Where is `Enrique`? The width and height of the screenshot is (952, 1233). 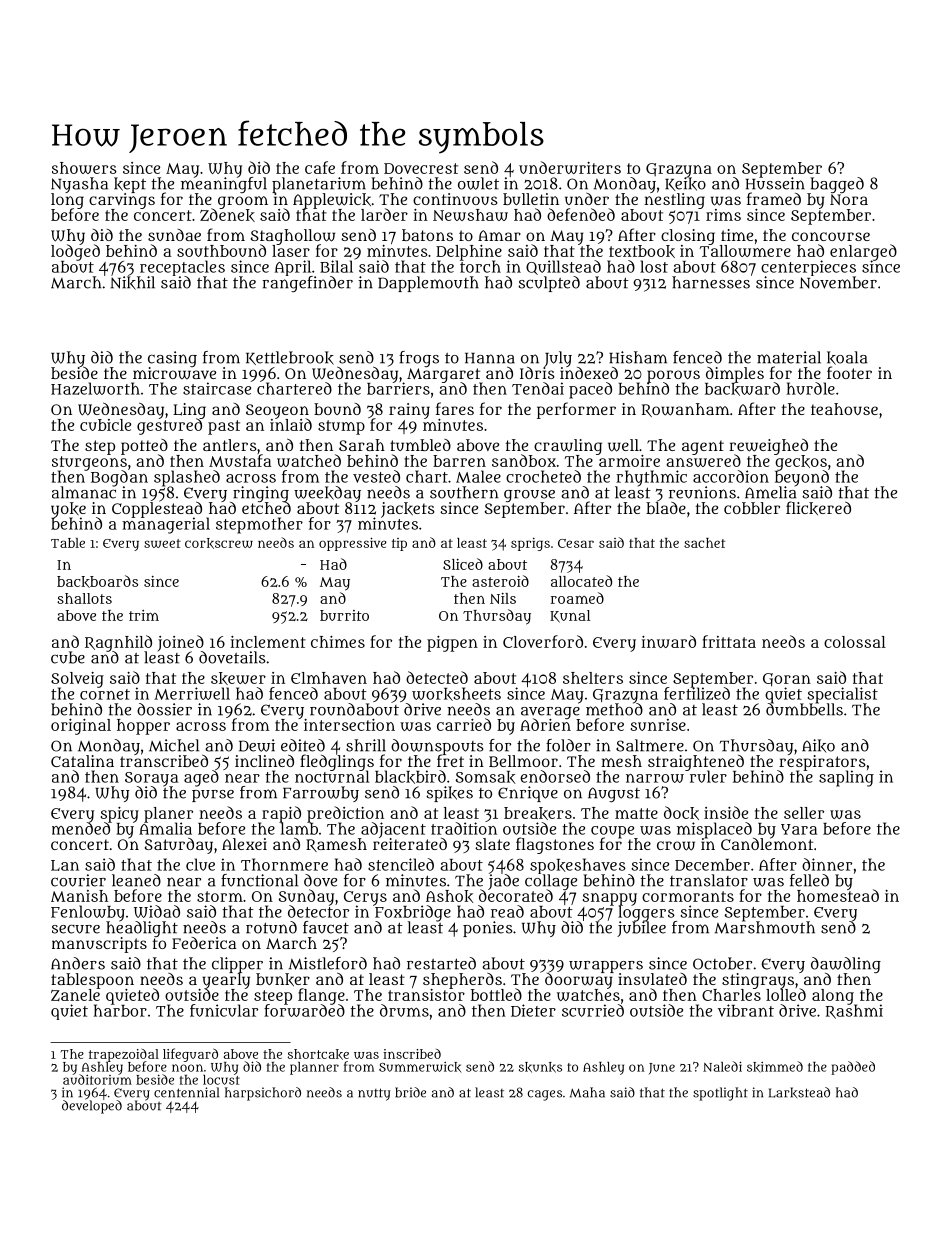 Enrique is located at coordinates (528, 794).
